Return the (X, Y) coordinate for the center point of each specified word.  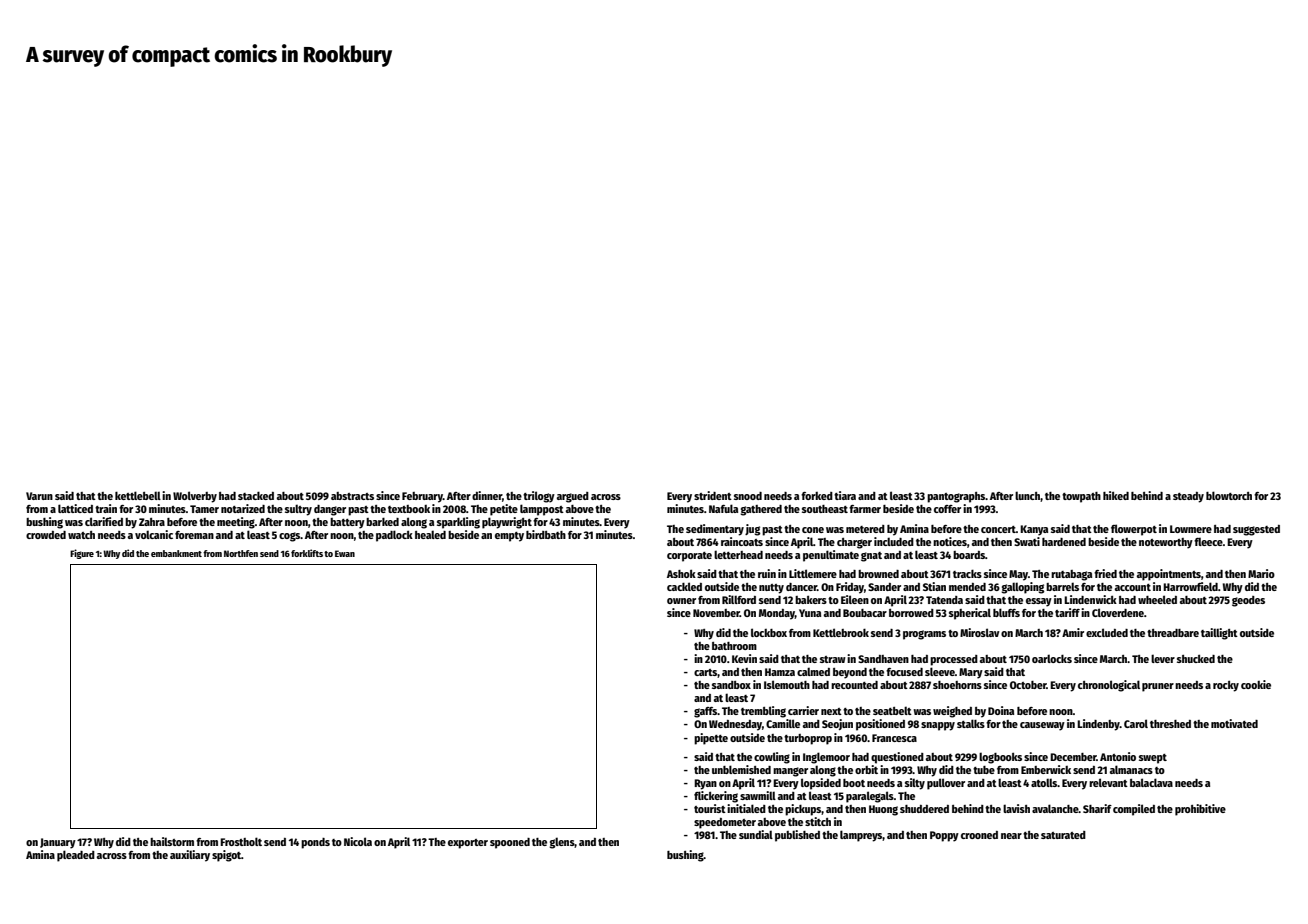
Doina (1001, 710)
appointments (1169, 575)
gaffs (705, 712)
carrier (803, 710)
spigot (226, 856)
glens (562, 843)
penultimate (831, 556)
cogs (289, 537)
